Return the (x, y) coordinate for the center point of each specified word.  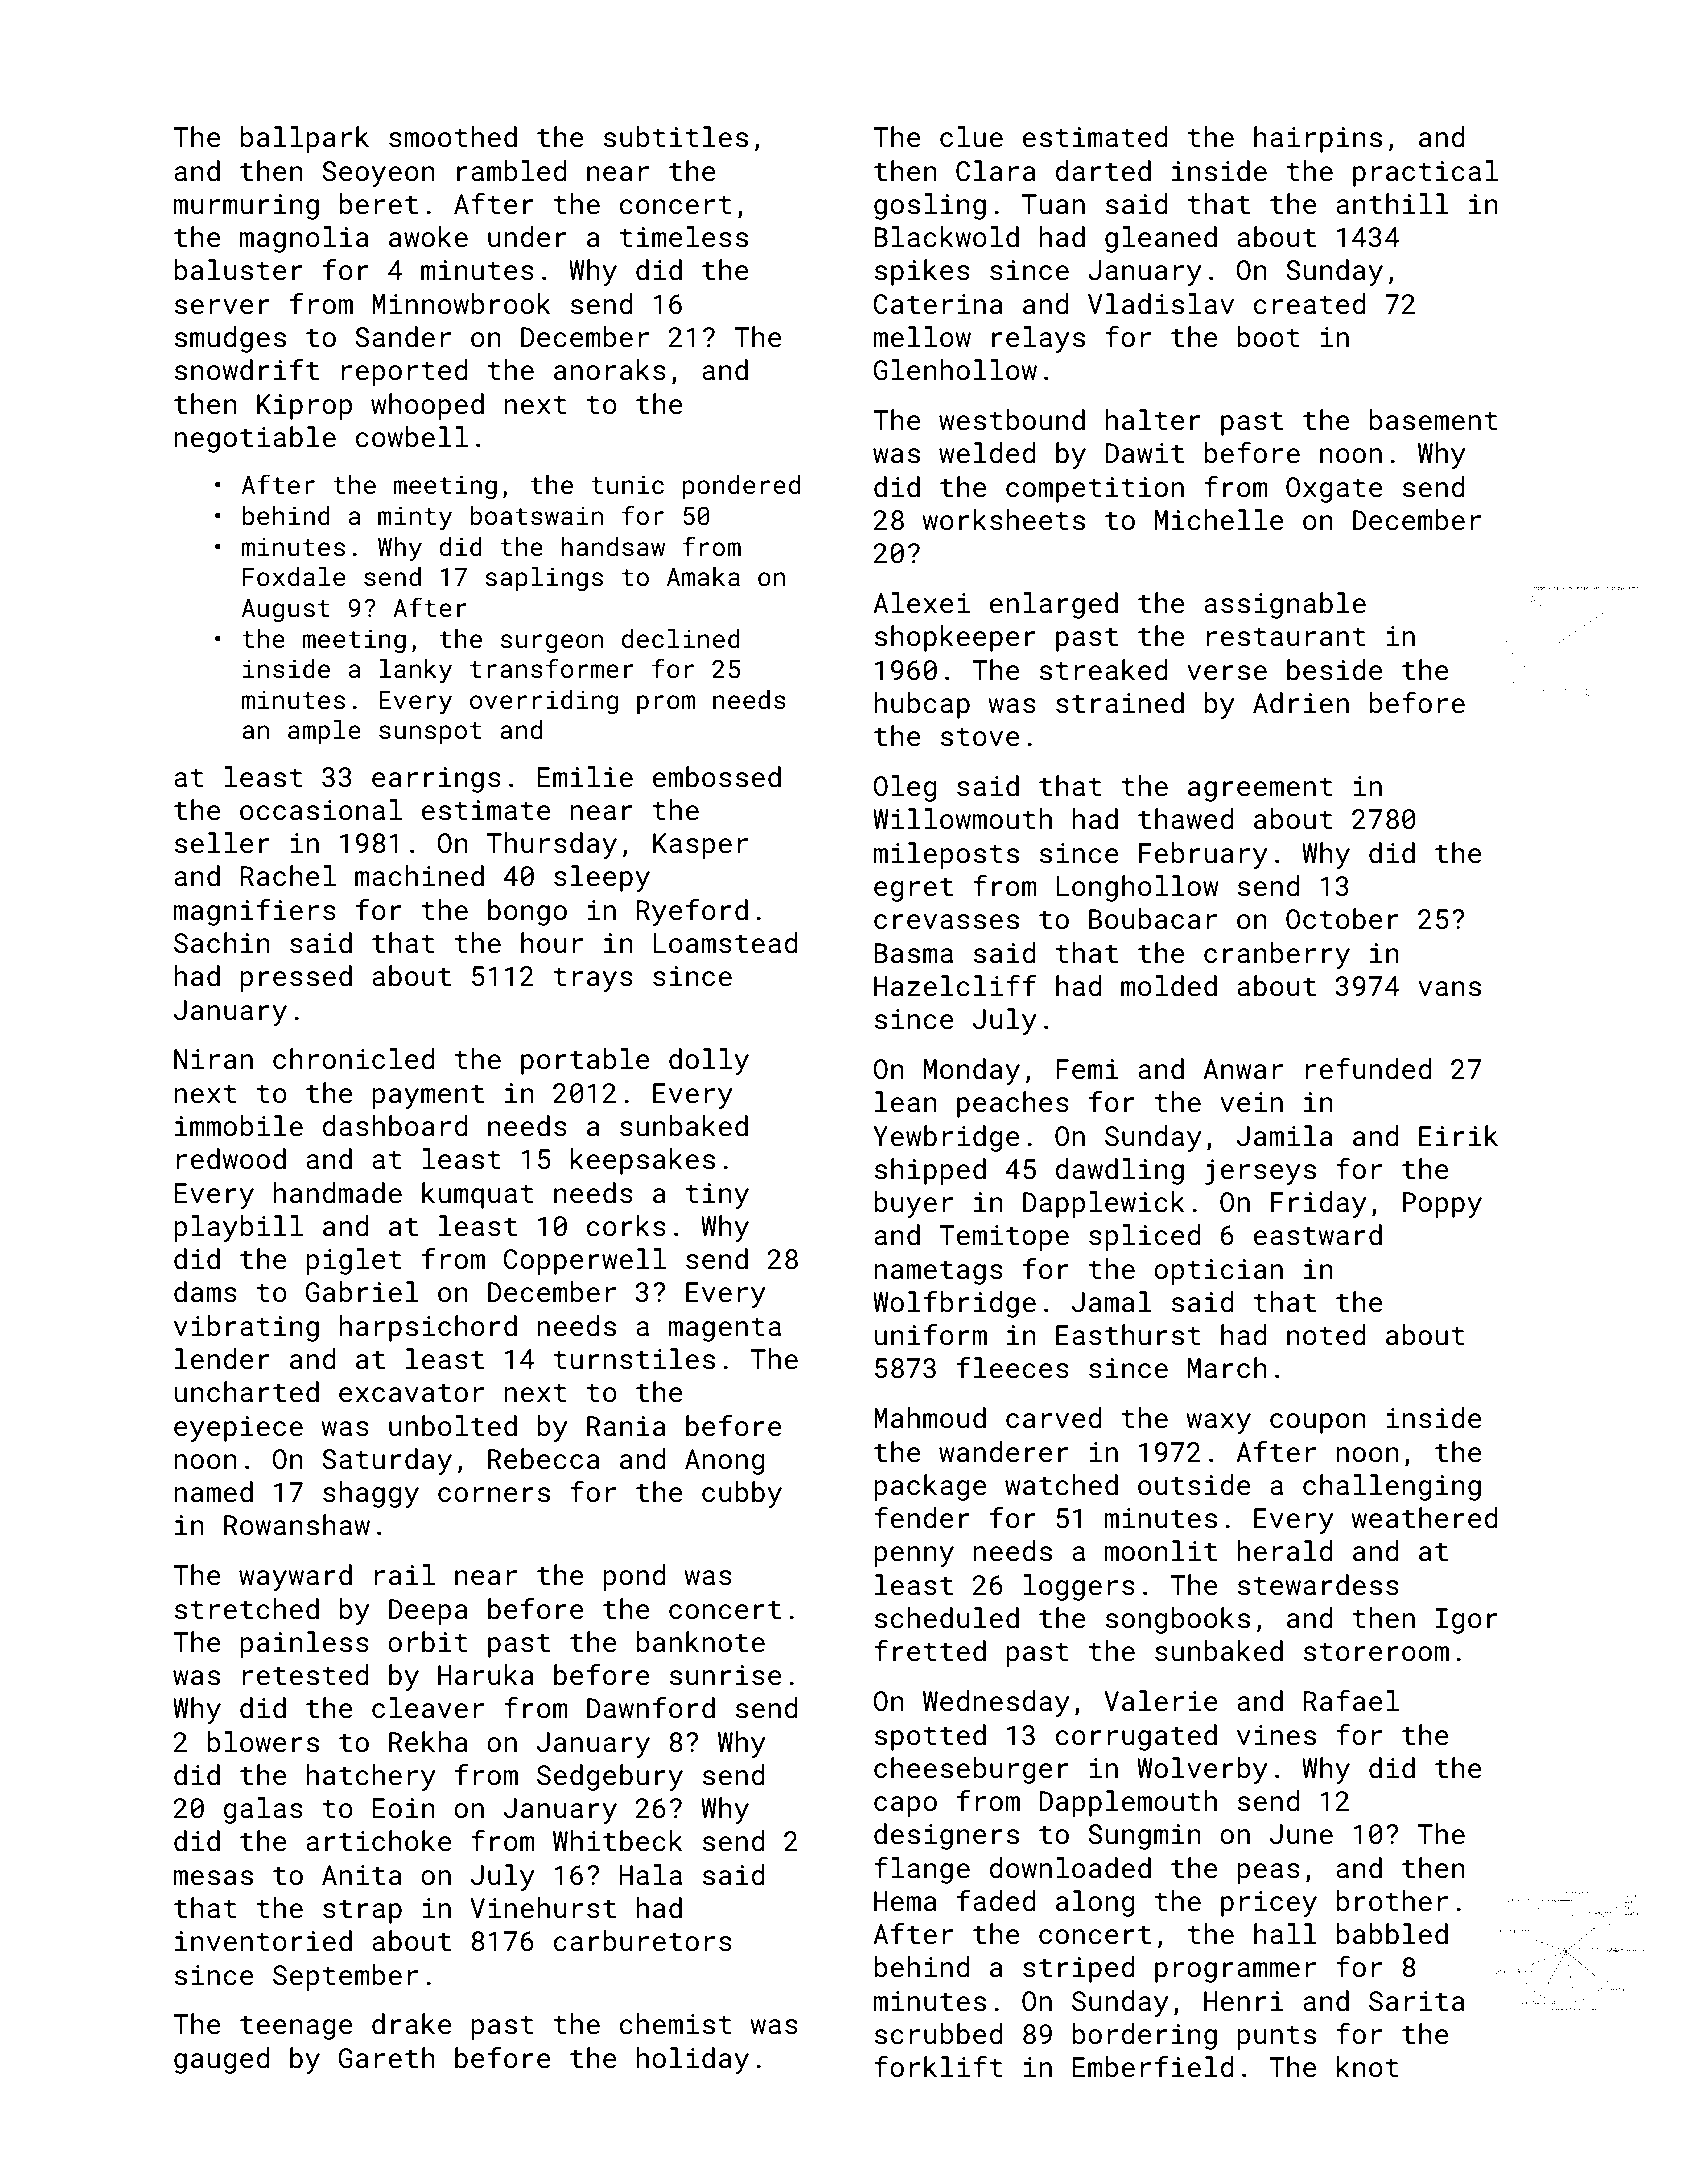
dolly (709, 1061)
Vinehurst (543, 1908)
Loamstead (725, 943)
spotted (930, 1737)
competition (1095, 490)
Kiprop (304, 407)
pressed (296, 978)
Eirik (1458, 1135)
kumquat (477, 1195)
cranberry (1277, 955)
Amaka (703, 576)
